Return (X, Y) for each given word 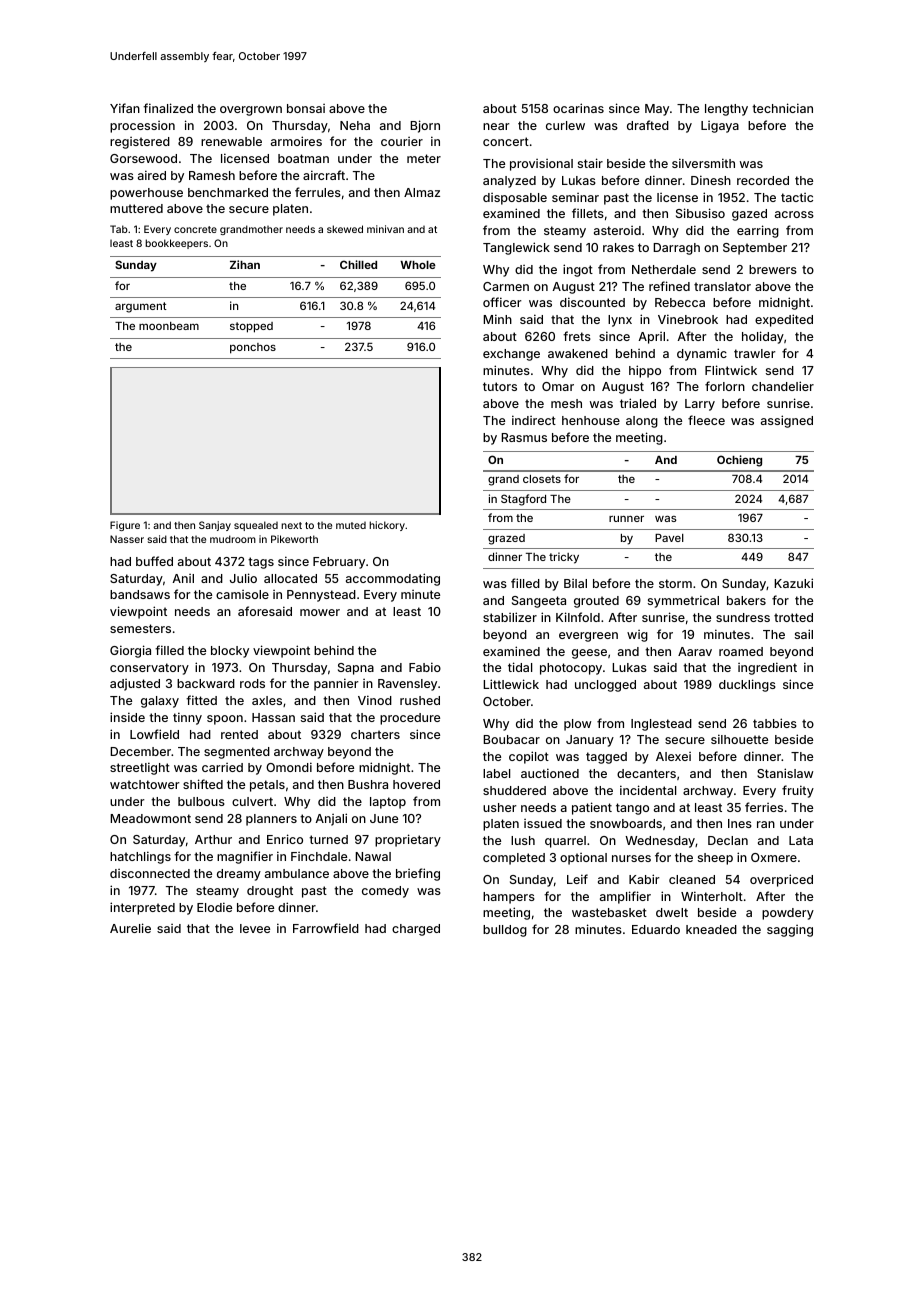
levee (255, 928)
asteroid (617, 230)
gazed (749, 215)
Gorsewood (143, 158)
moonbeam (169, 326)
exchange (511, 355)
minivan (385, 229)
